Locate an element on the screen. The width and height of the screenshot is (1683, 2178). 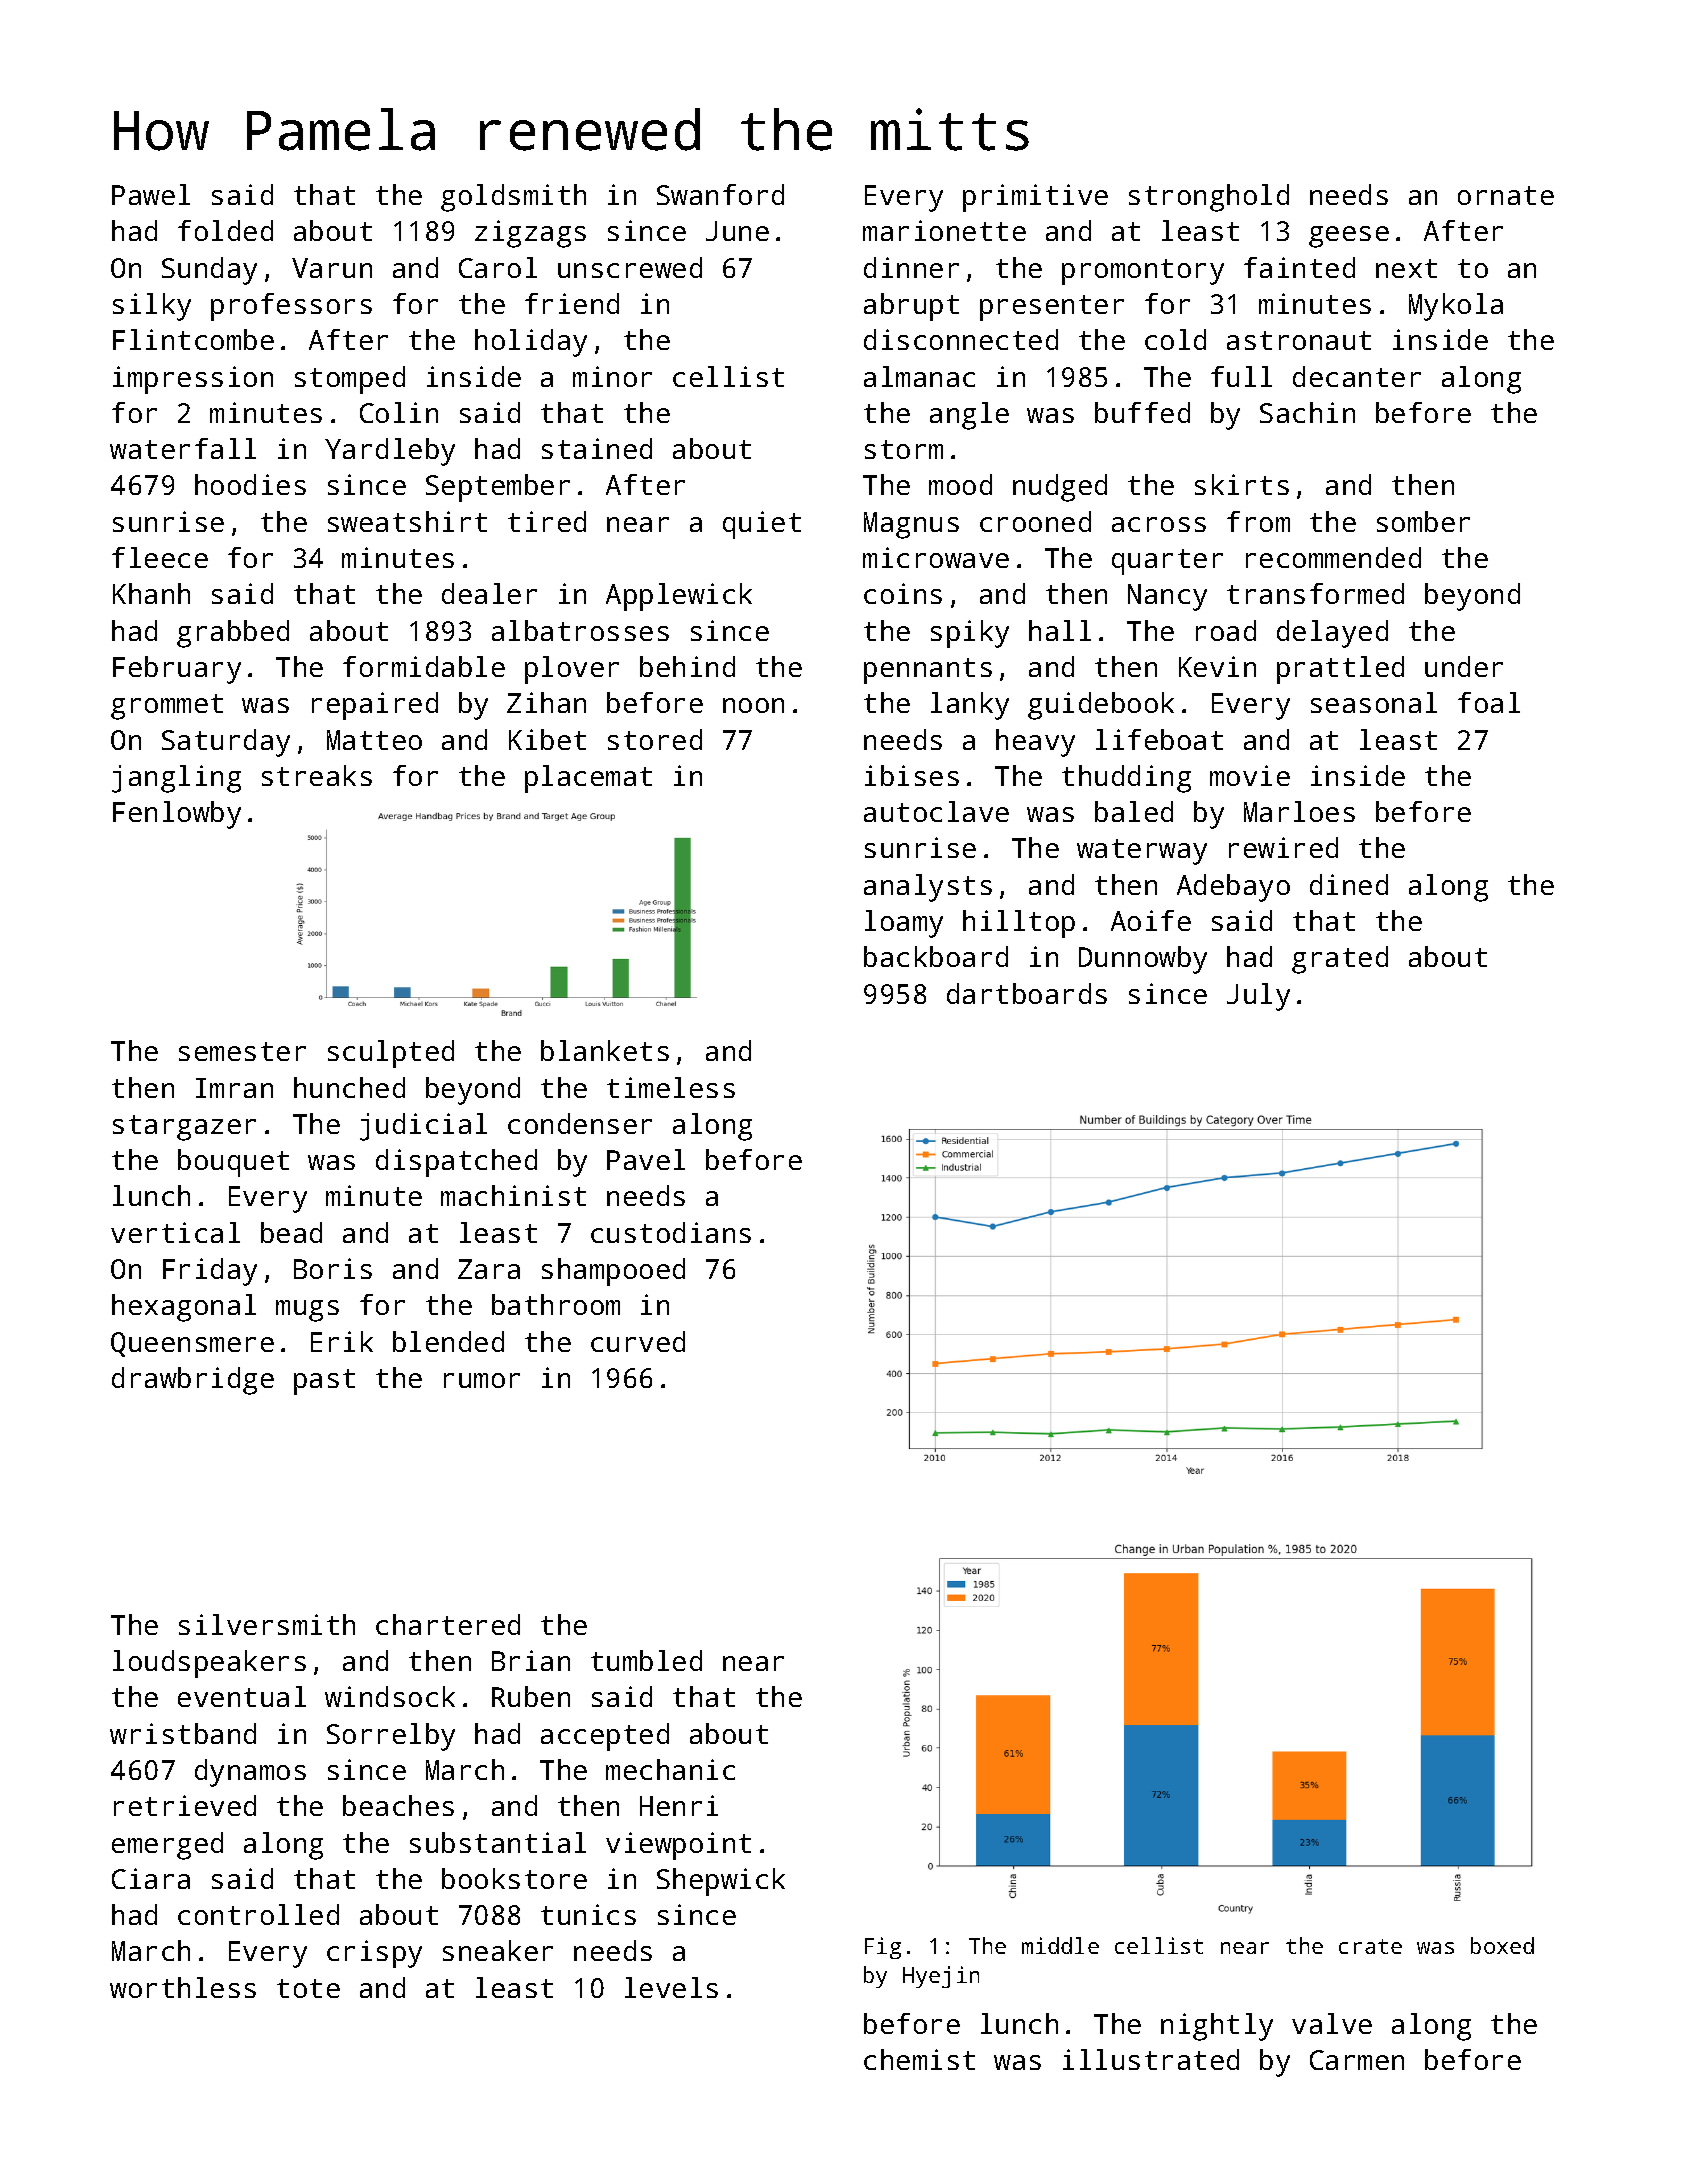
stored is located at coordinates (655, 739).
